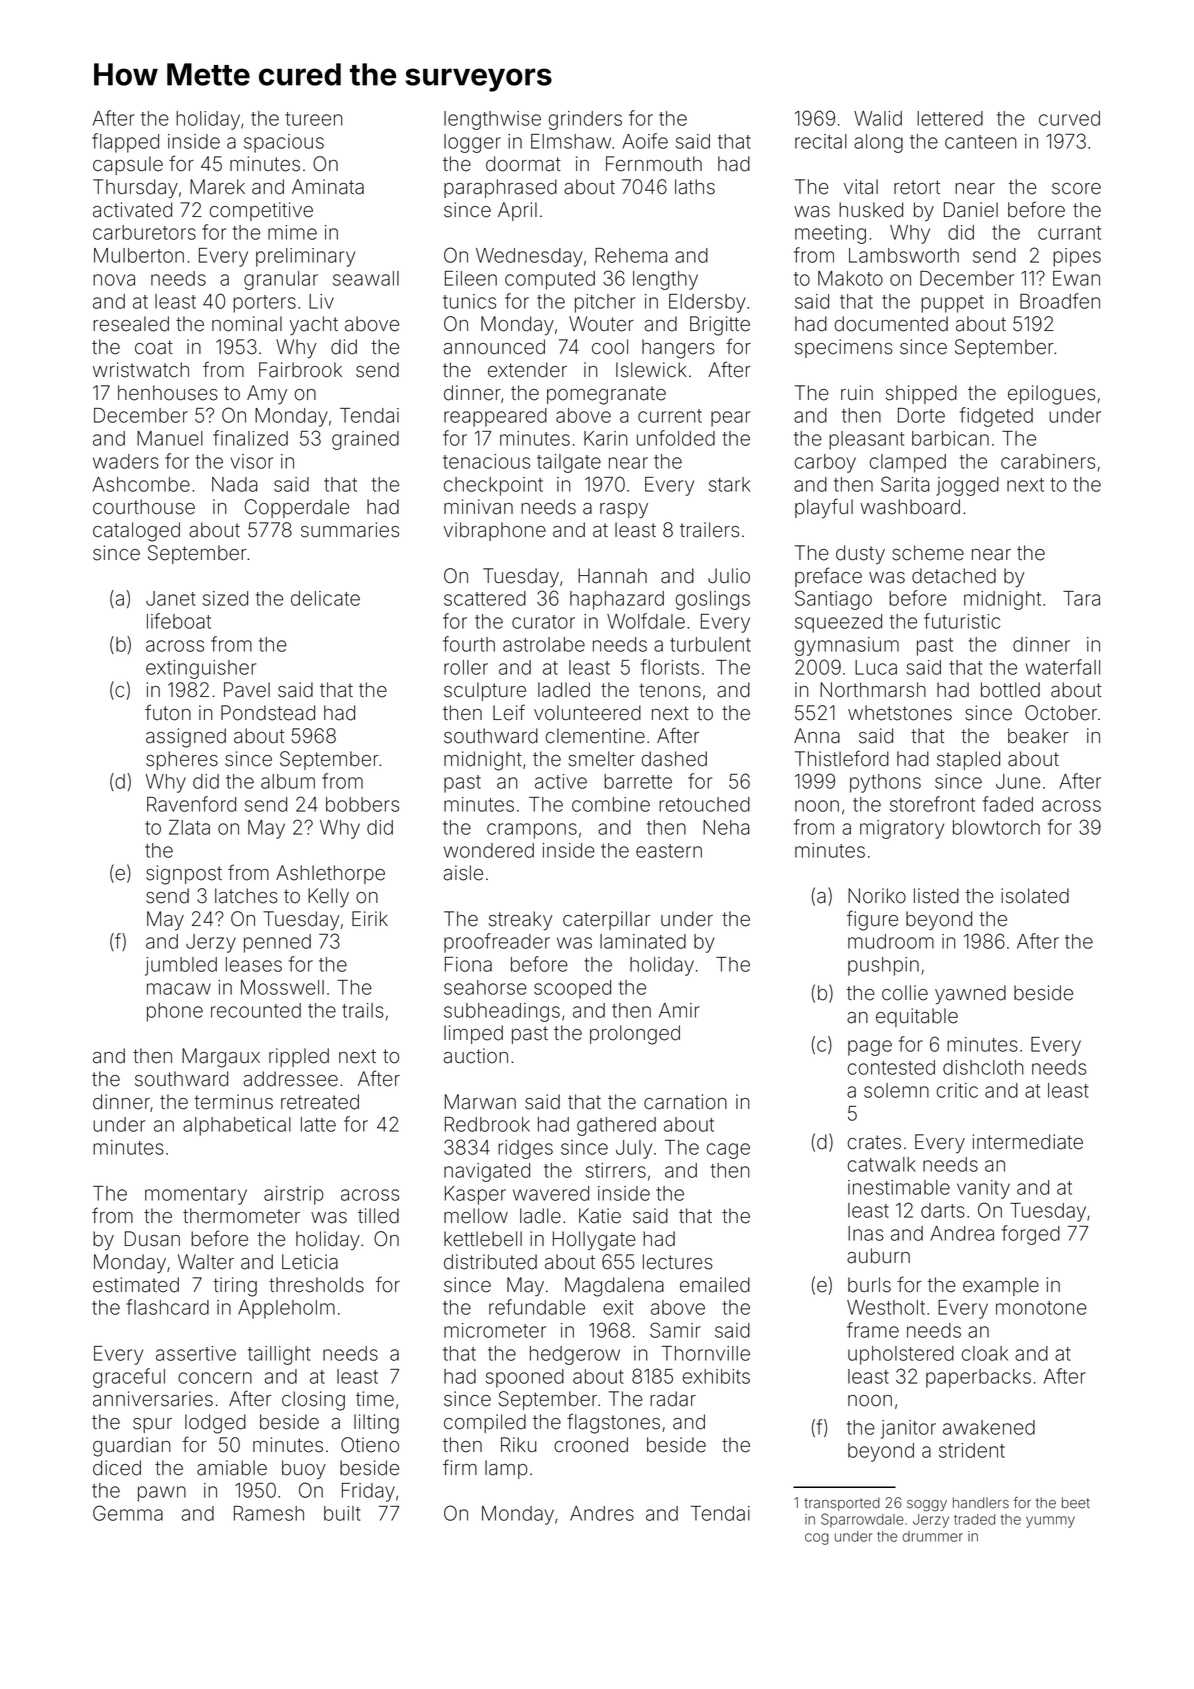  What do you see at coordinates (1051, 395) in the image?
I see `epilogues` at bounding box center [1051, 395].
